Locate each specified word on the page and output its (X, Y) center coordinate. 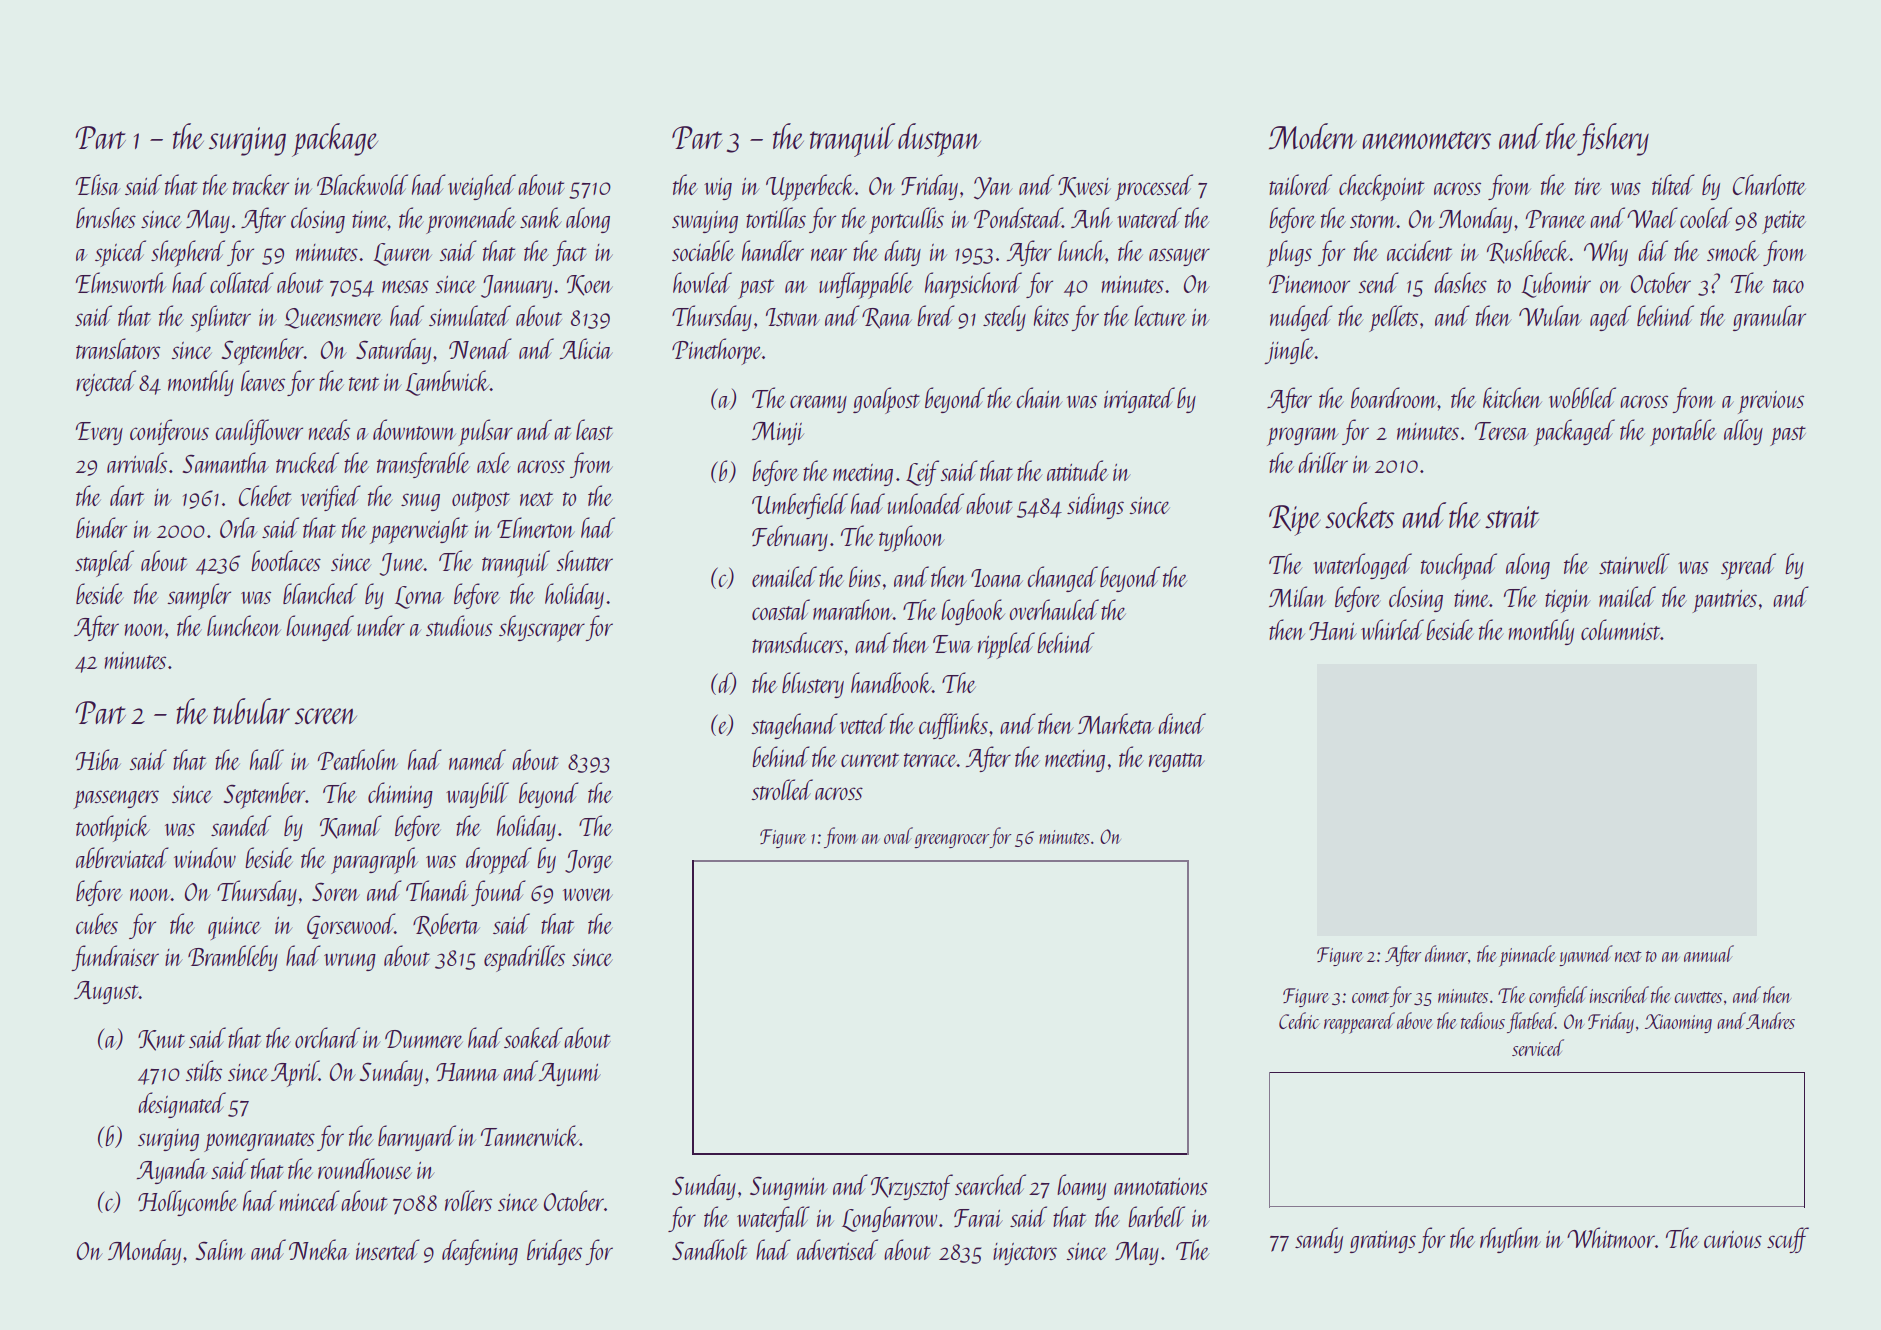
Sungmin (789, 1188)
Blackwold (362, 184)
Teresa (1502, 431)
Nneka (319, 1249)
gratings (1383, 1242)
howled (702, 282)
